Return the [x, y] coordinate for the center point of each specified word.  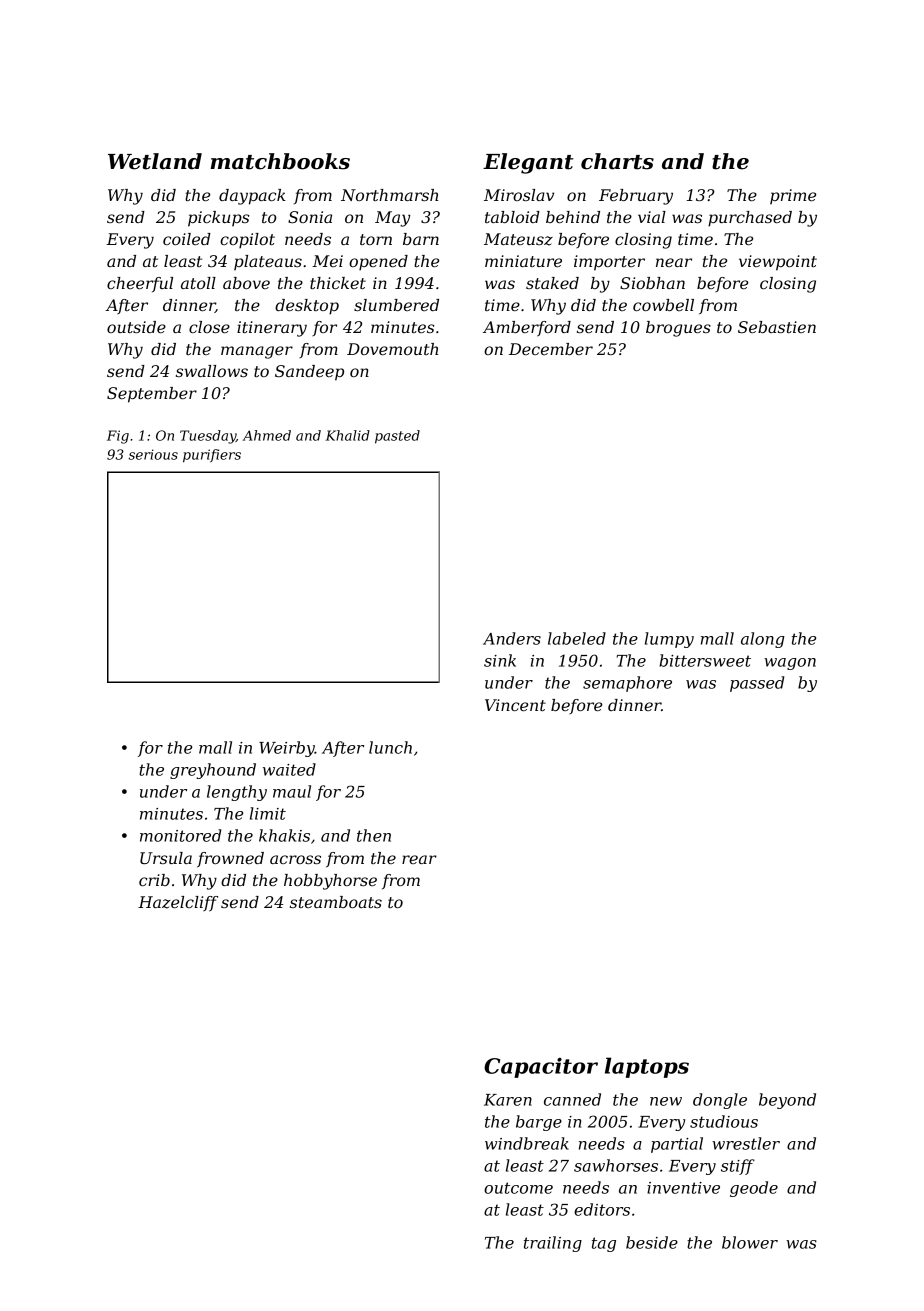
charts [617, 161]
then [374, 835]
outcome [518, 1188]
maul [292, 791]
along [763, 640]
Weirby [287, 749]
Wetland [155, 161]
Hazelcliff [178, 904]
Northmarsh [389, 195]
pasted [397, 437]
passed [757, 684]
